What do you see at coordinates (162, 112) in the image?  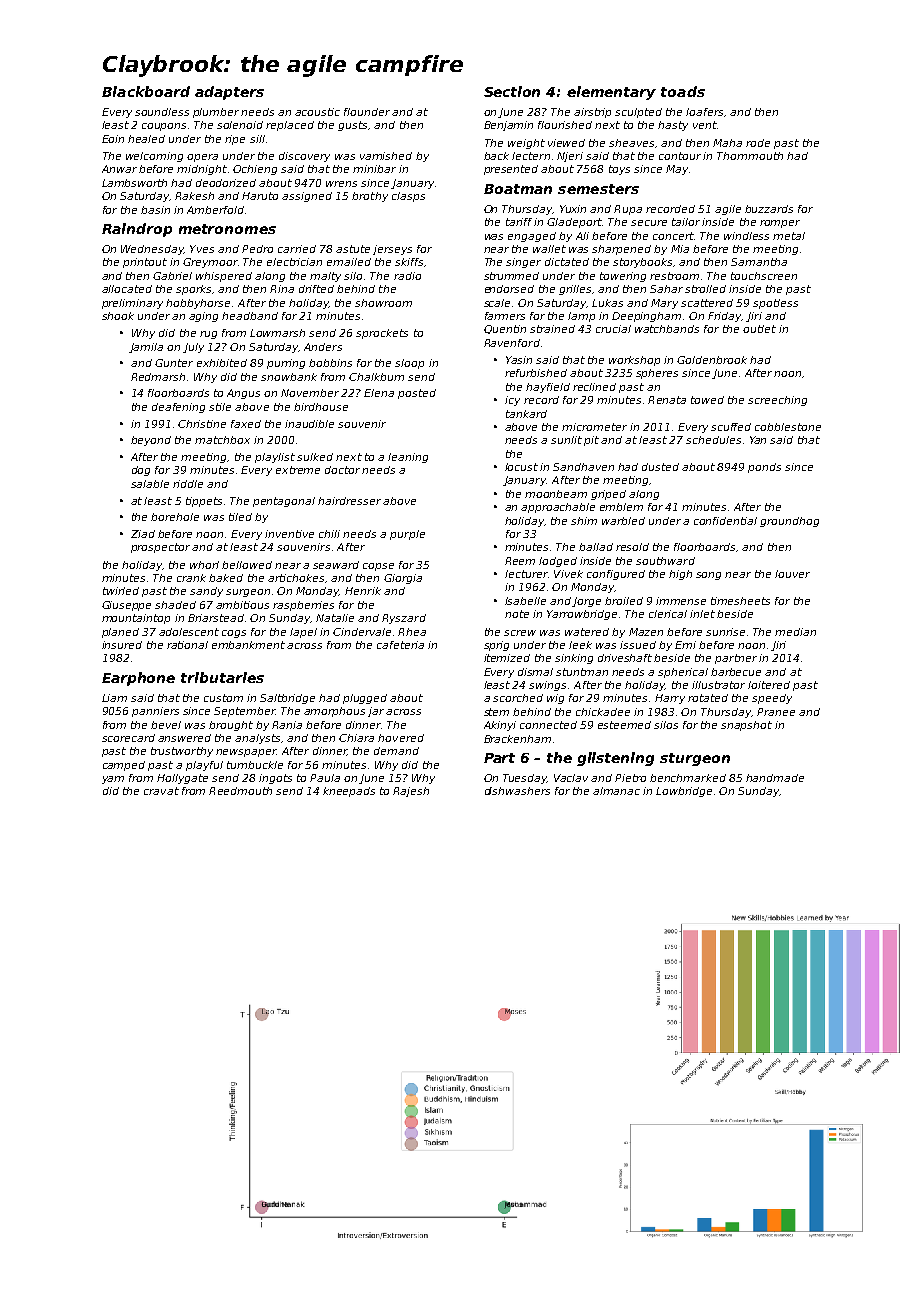 I see `soundless` at bounding box center [162, 112].
